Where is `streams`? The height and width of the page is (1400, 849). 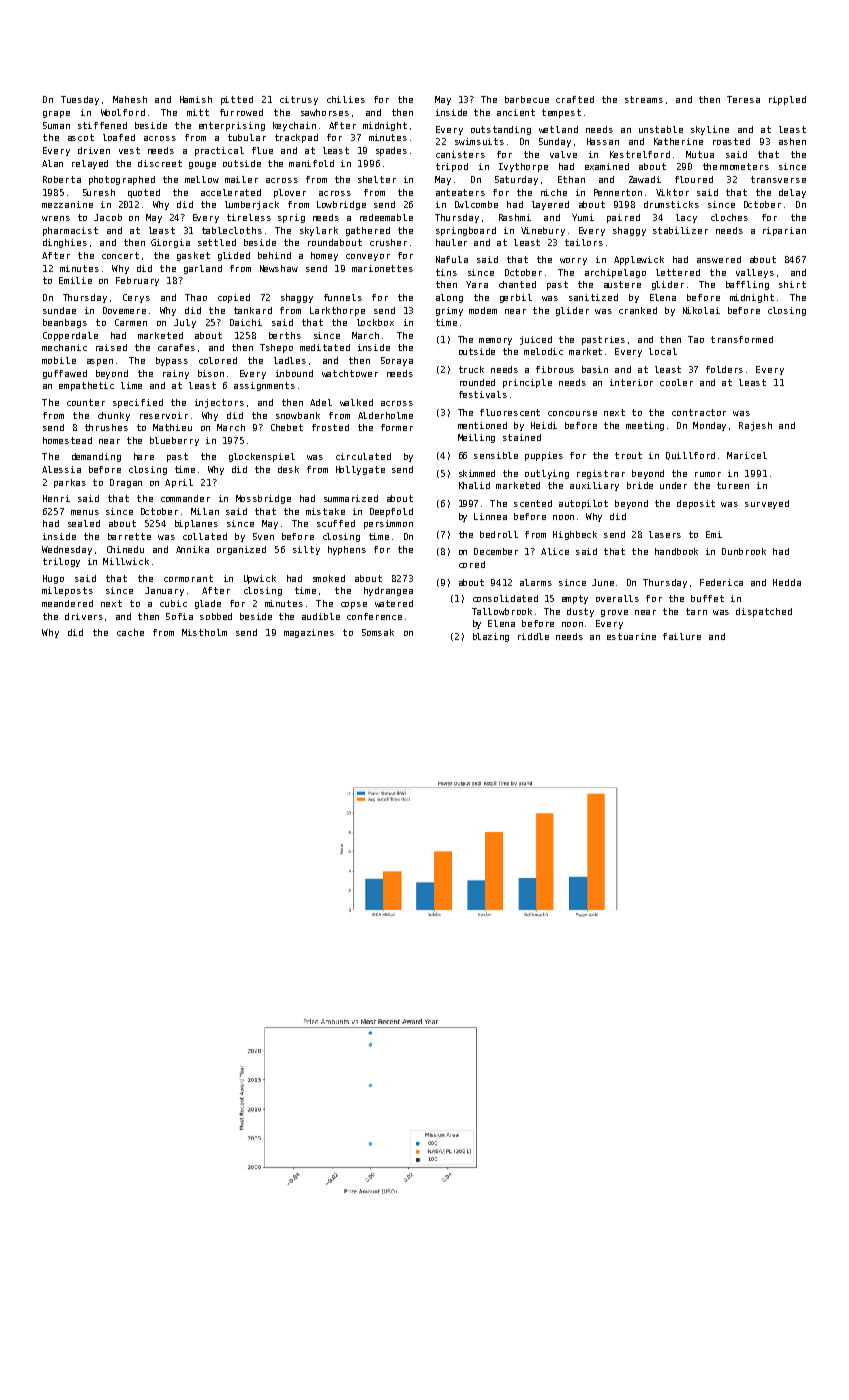
streams is located at coordinates (644, 99).
